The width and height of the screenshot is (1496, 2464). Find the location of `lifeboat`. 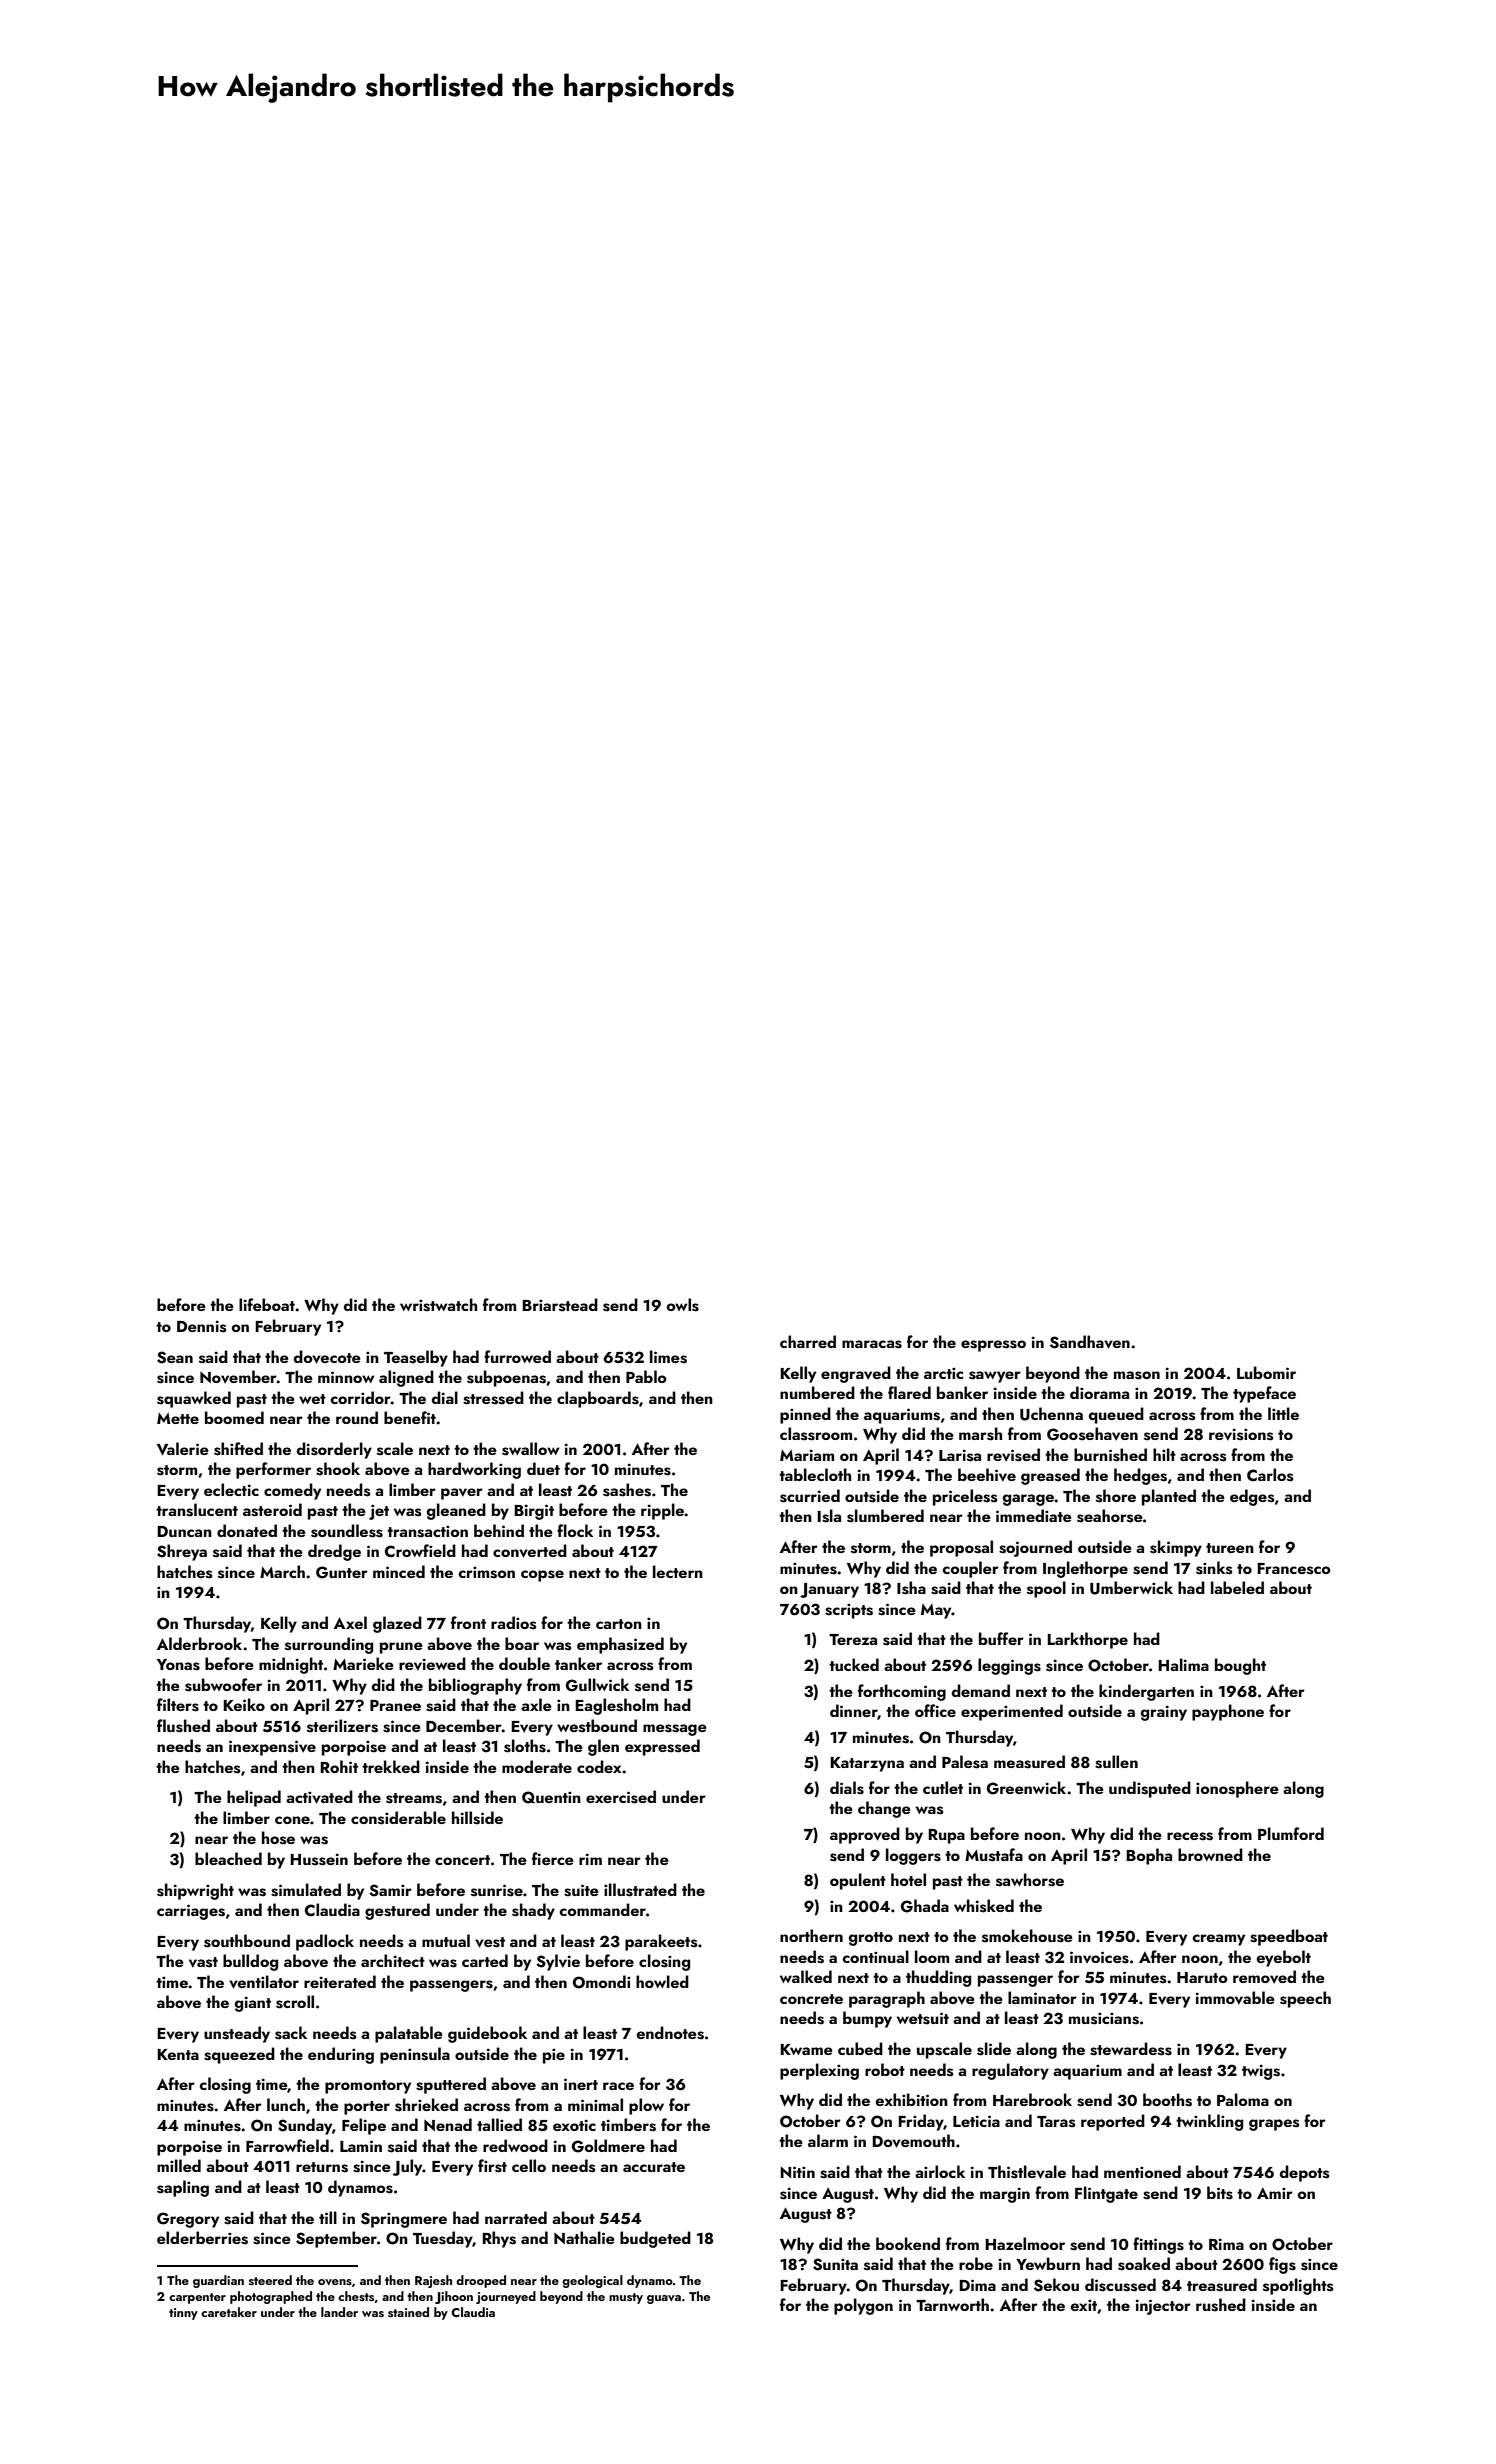

lifeboat is located at coordinates (267, 1304).
